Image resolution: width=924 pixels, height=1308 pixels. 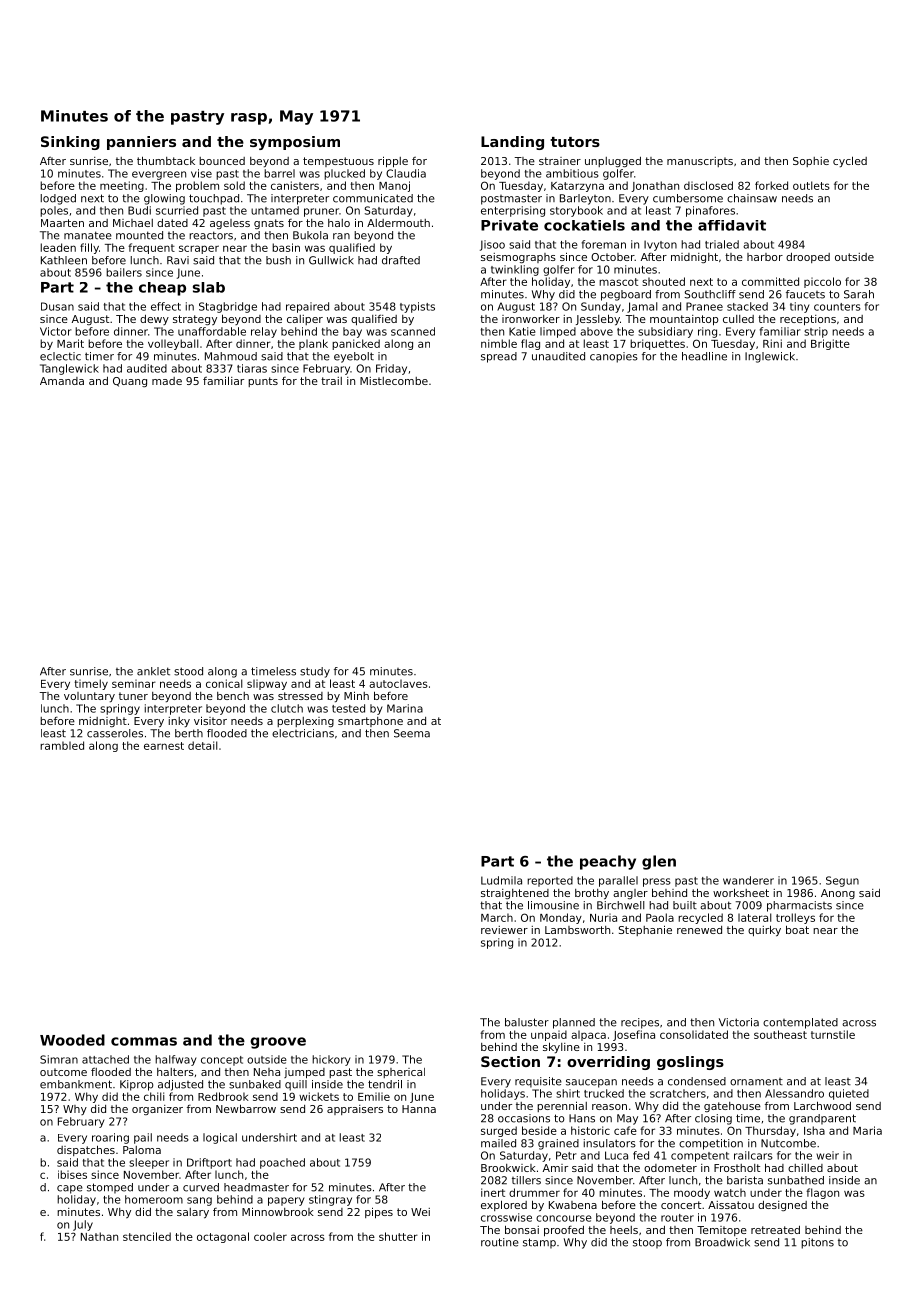 I want to click on symposium, so click(x=295, y=143).
